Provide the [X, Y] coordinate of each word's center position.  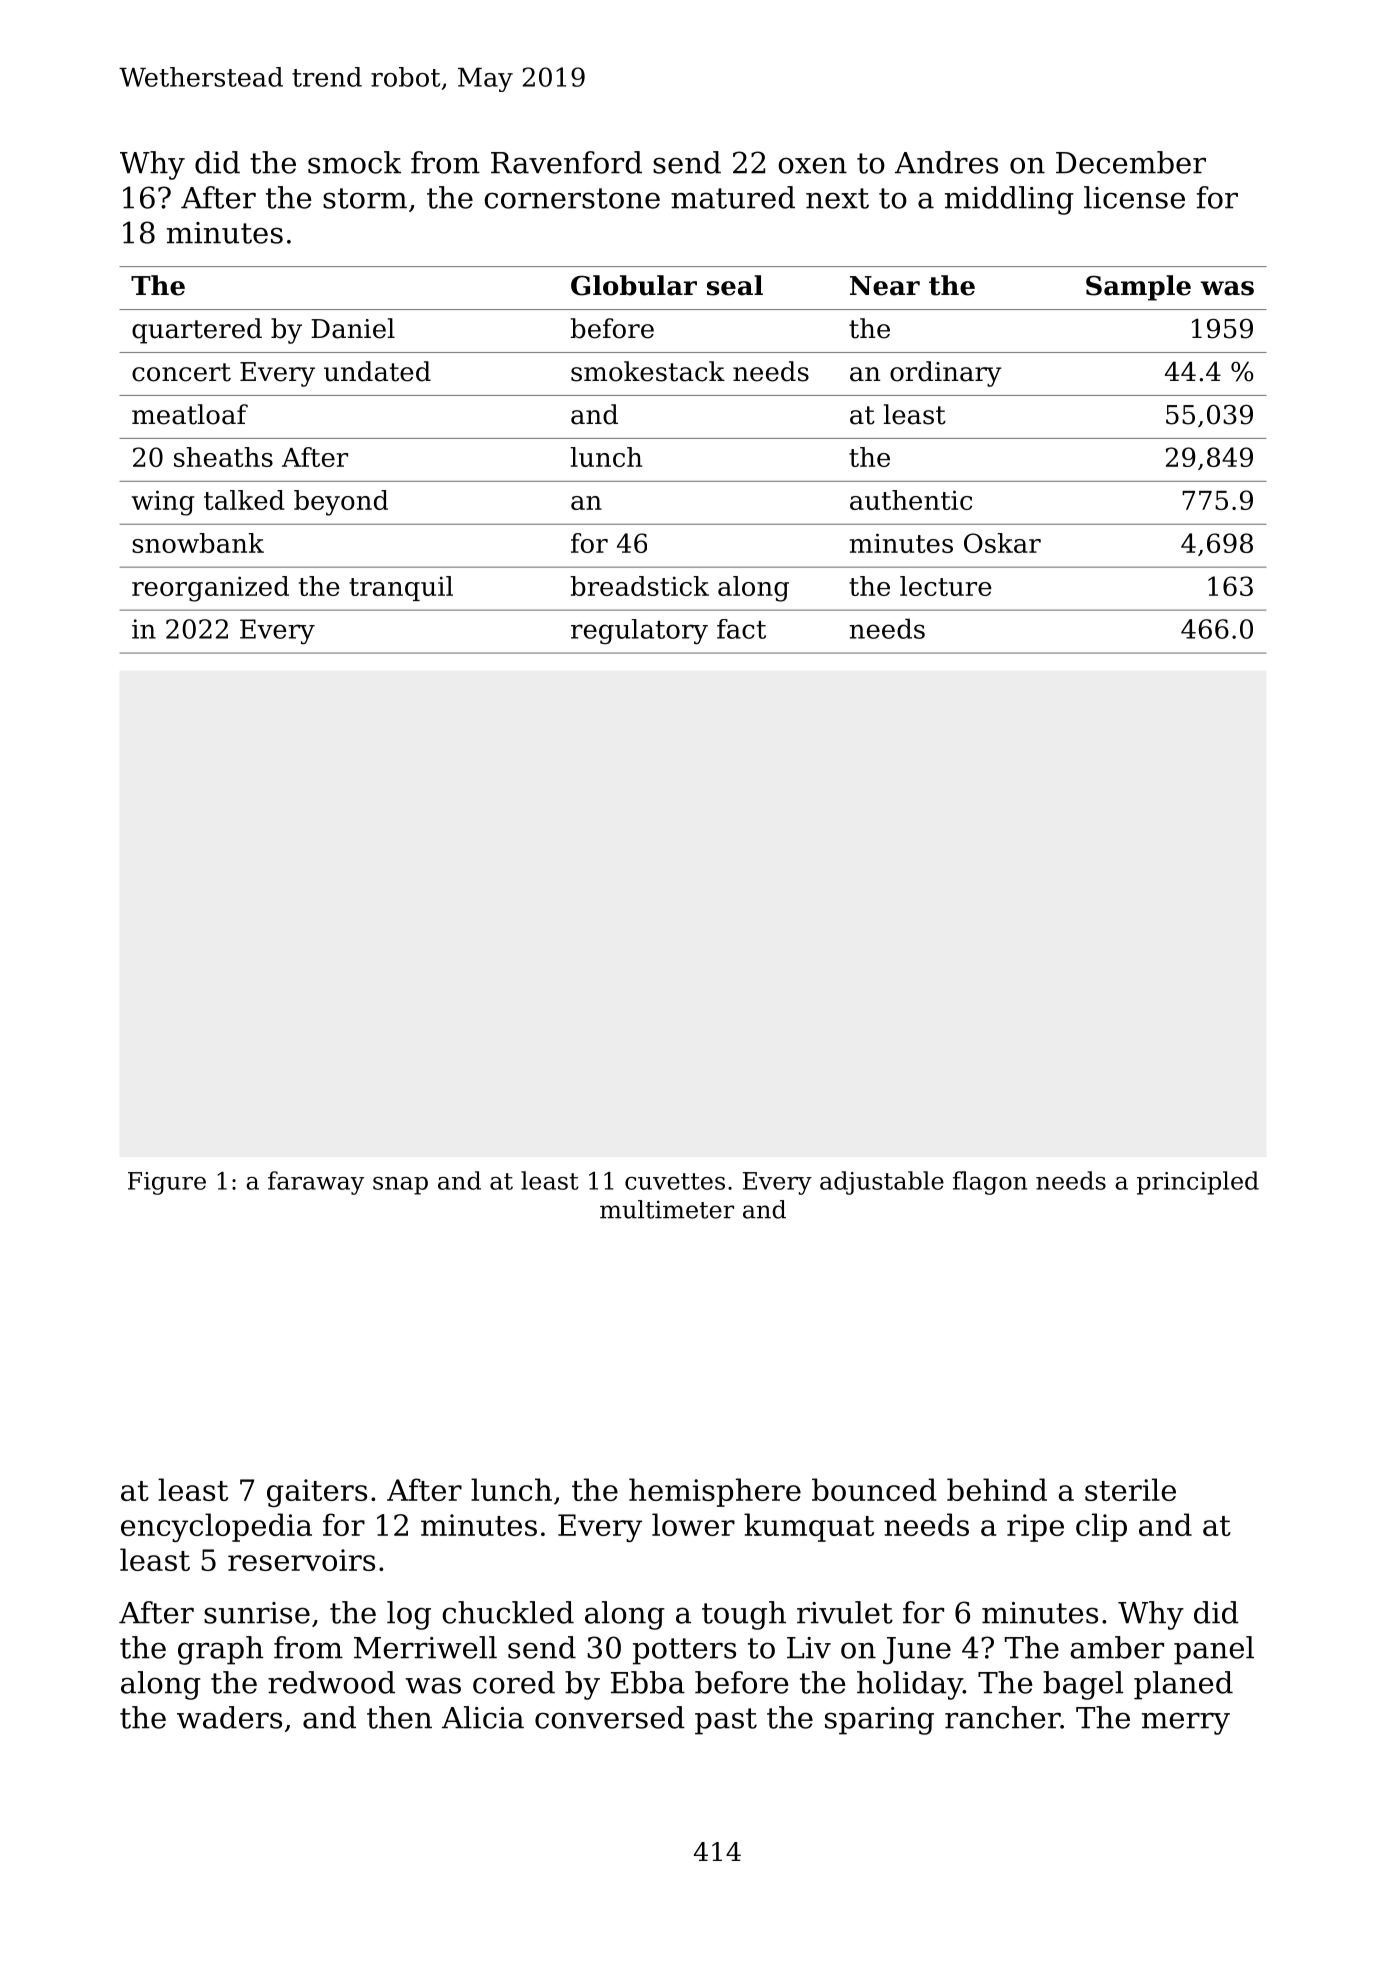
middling [1009, 200]
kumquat [809, 1527]
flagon [990, 1183]
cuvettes [675, 1181]
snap [400, 1186]
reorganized [210, 589]
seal [735, 285]
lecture [946, 586]
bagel [1083, 1685]
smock [354, 162]
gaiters [317, 1493]
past [726, 1721]
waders [229, 1717]
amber [1117, 1647]
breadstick [640, 586]
